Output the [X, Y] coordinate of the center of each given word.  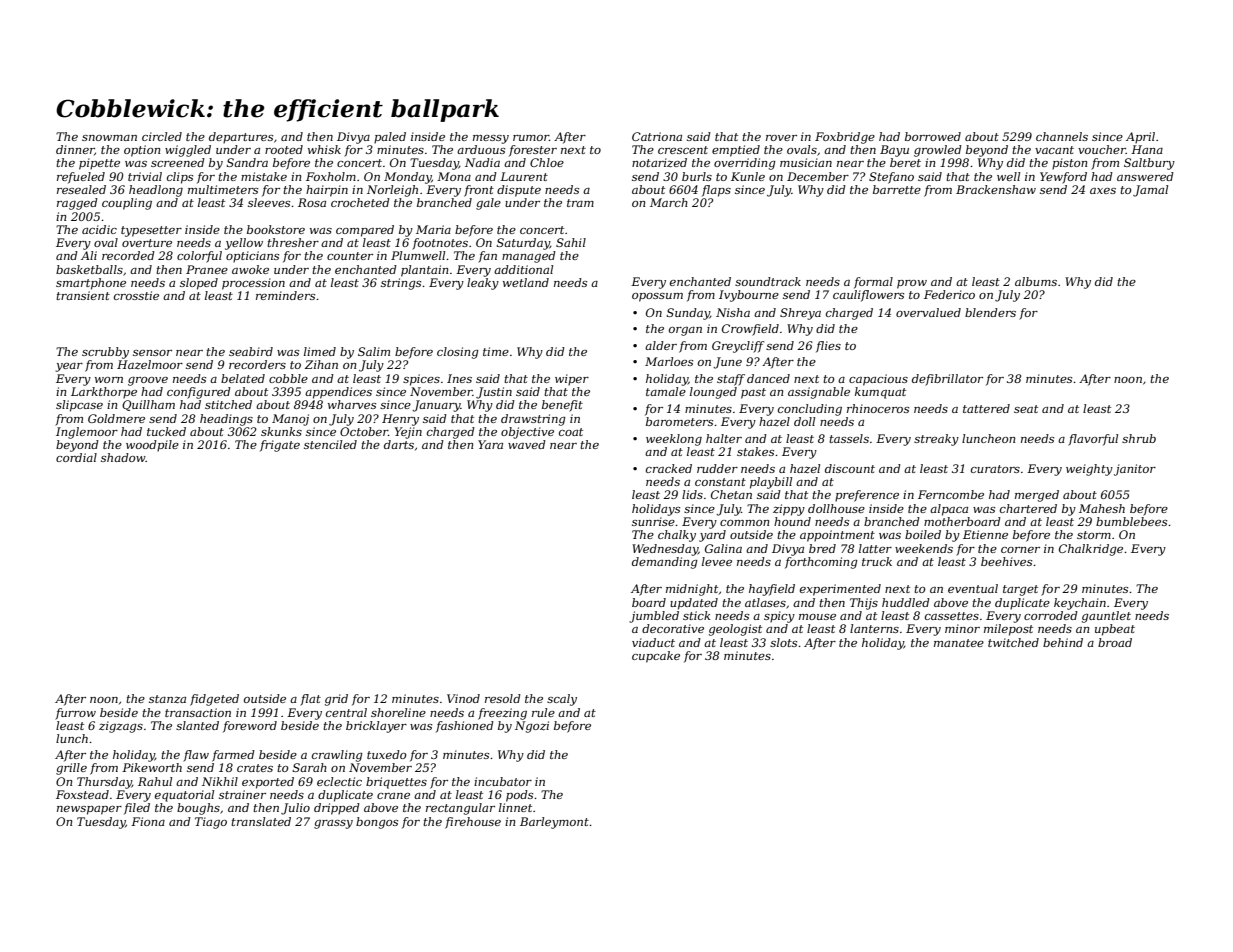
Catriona [657, 136]
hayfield [772, 590]
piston [1069, 164]
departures [241, 138]
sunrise [653, 521]
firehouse [473, 823]
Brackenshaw [996, 189]
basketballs [89, 269]
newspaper [89, 810]
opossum [657, 297]
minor [962, 628]
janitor [1135, 470]
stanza [167, 699]
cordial [76, 457]
